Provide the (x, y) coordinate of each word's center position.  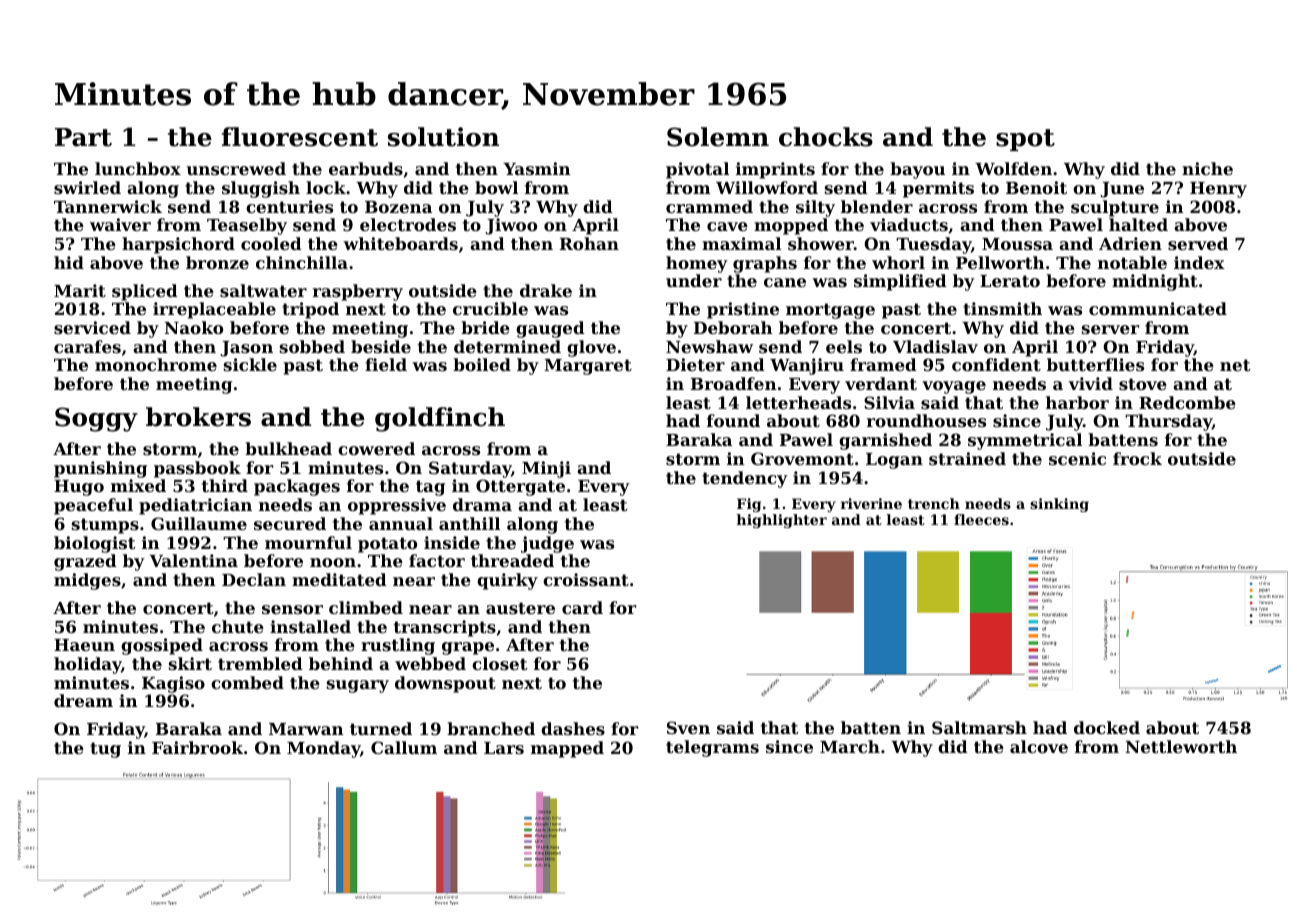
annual (401, 523)
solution (443, 137)
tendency (744, 479)
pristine (743, 310)
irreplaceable (214, 310)
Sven (688, 727)
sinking (1059, 505)
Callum (404, 747)
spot (1025, 140)
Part (83, 137)
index (1199, 262)
